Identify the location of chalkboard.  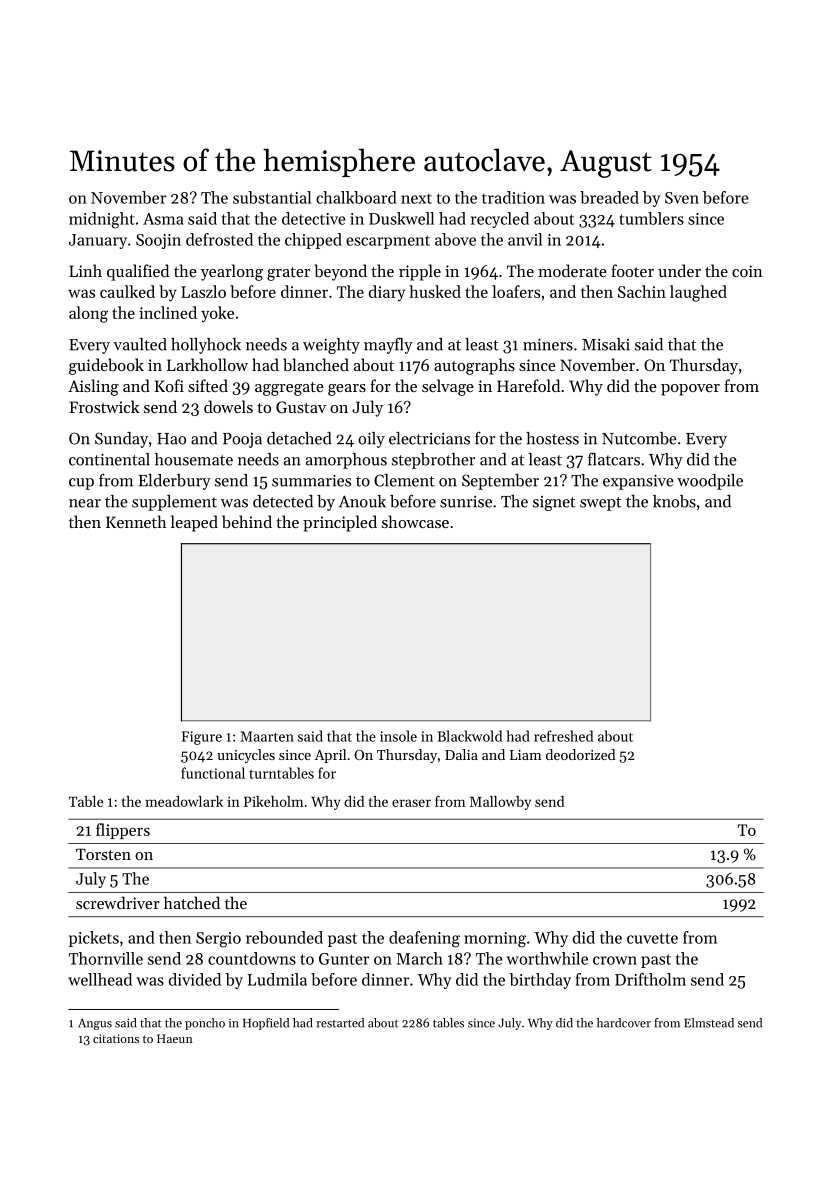
(356, 197).
